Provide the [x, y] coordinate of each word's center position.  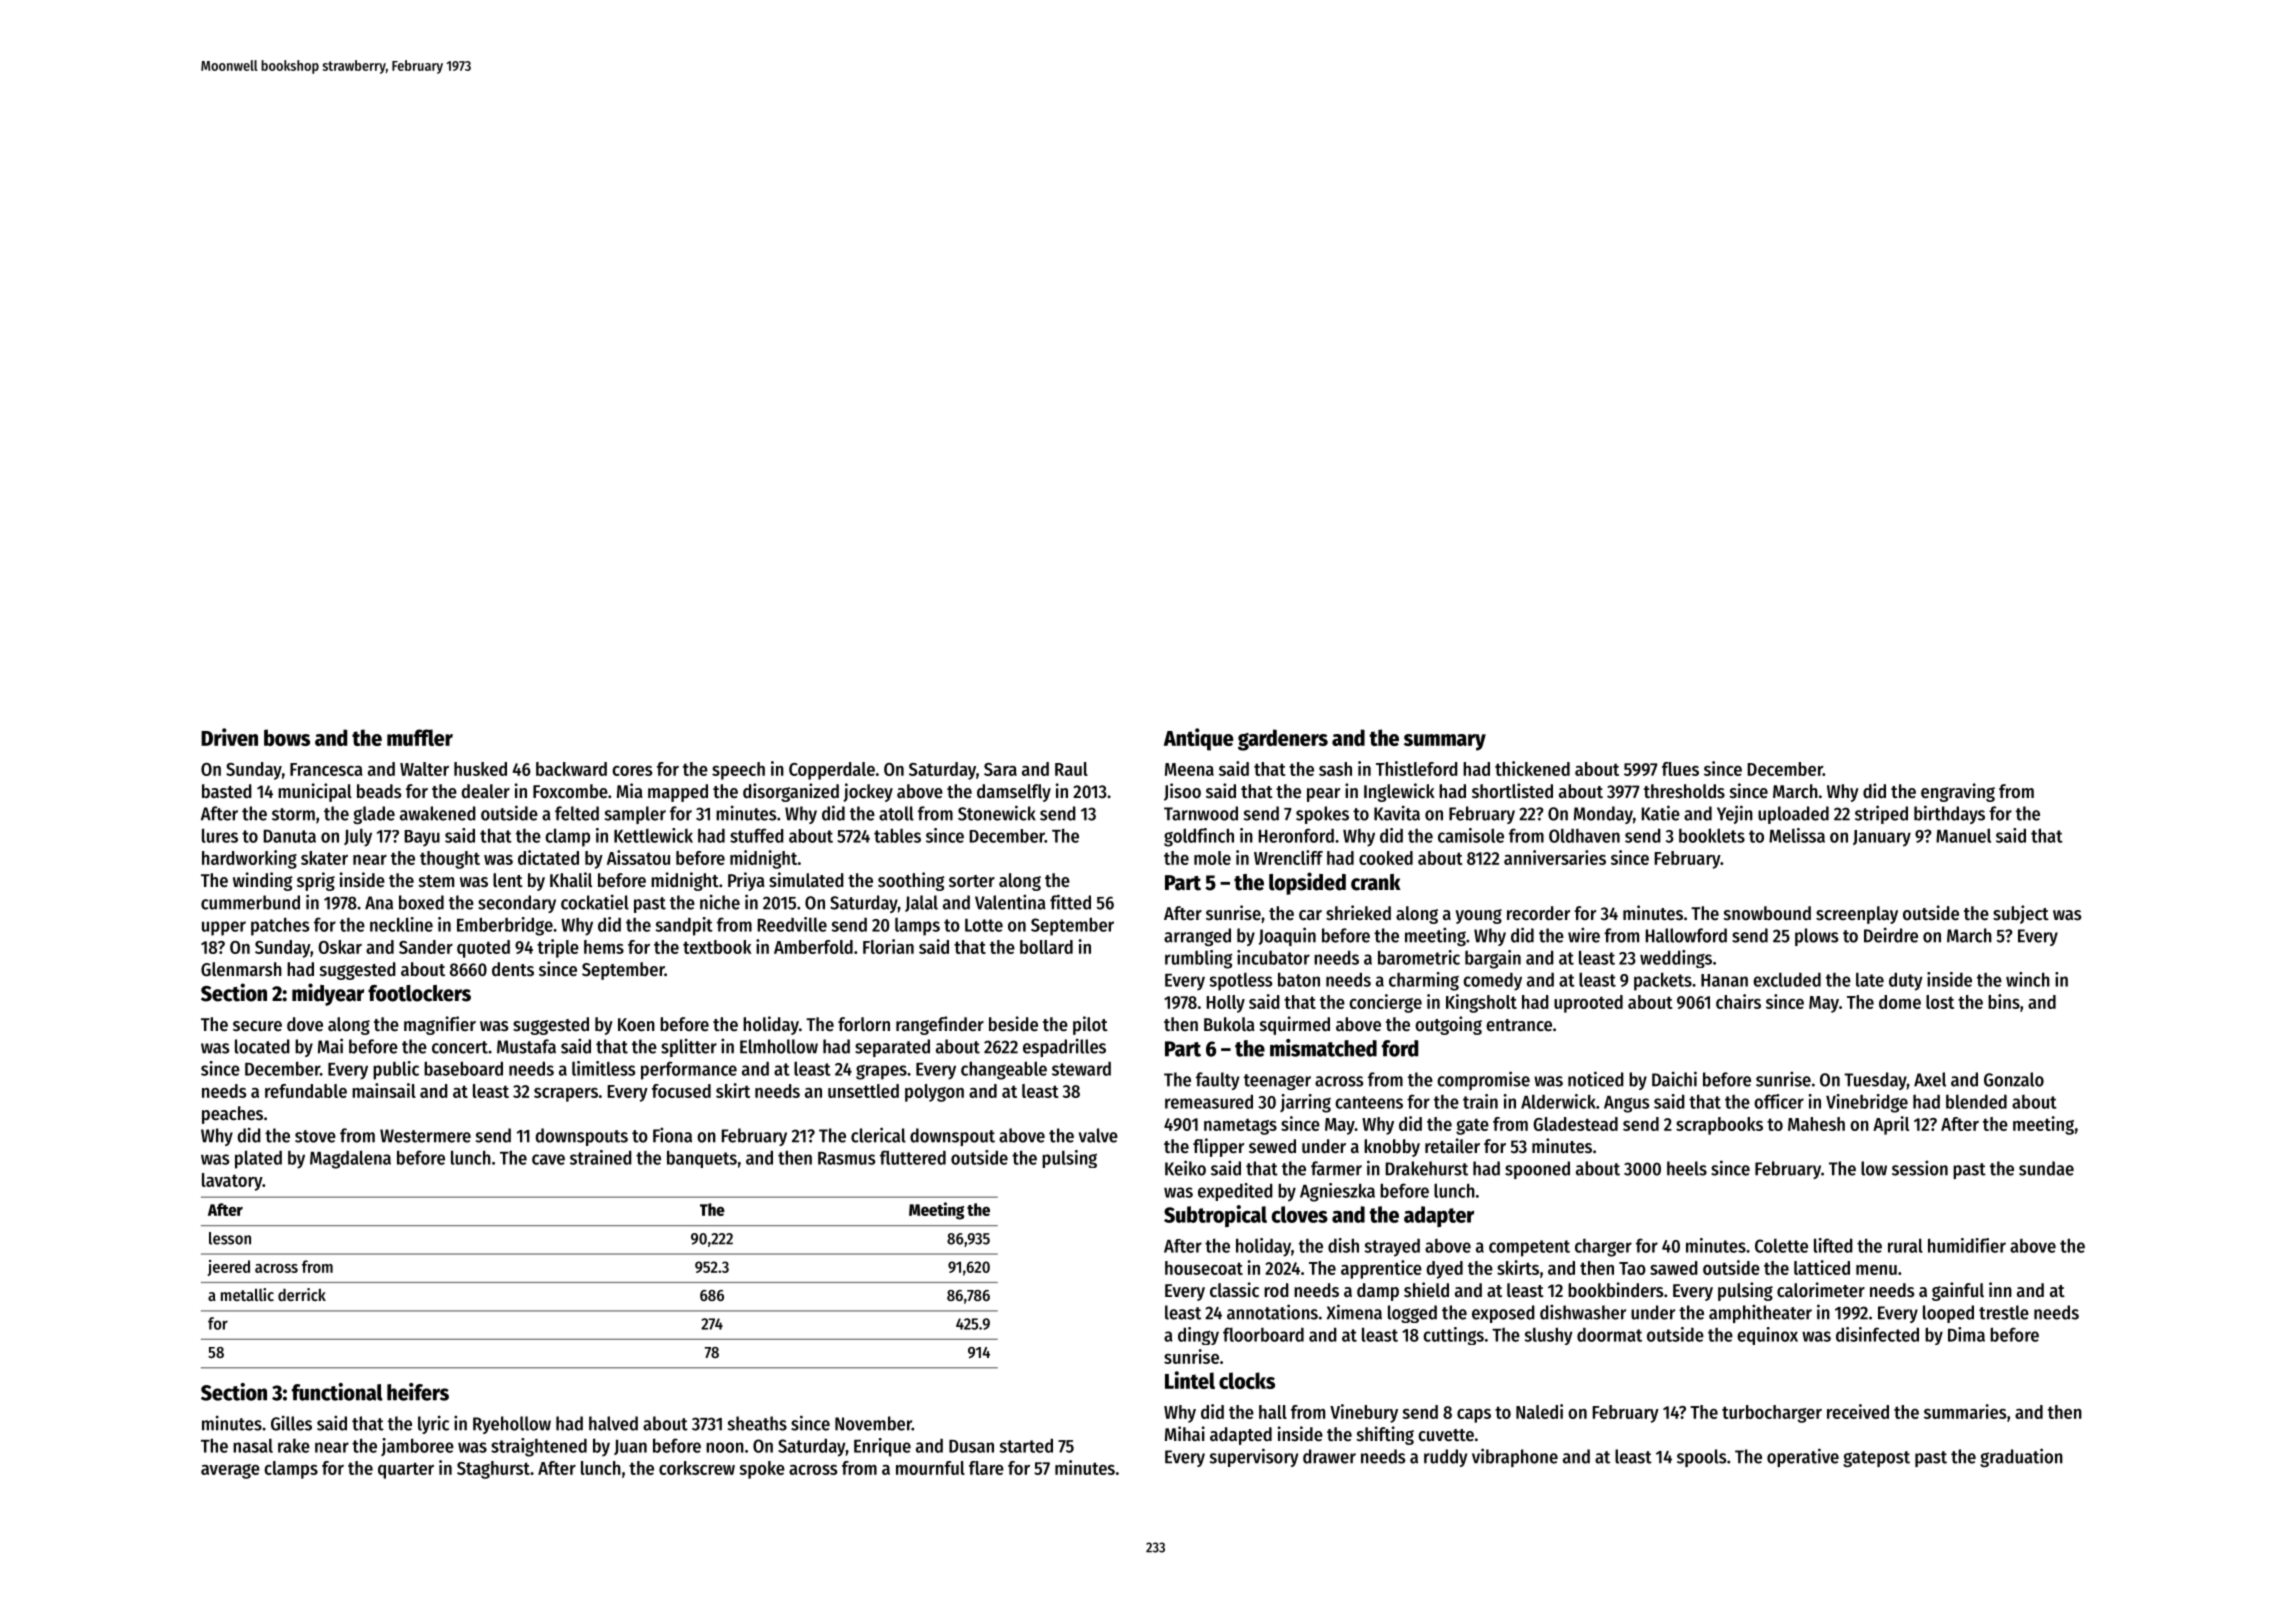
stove [315, 1136]
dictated [548, 857]
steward [1081, 1069]
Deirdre [1891, 935]
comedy [1492, 981]
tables [897, 835]
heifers [418, 1392]
